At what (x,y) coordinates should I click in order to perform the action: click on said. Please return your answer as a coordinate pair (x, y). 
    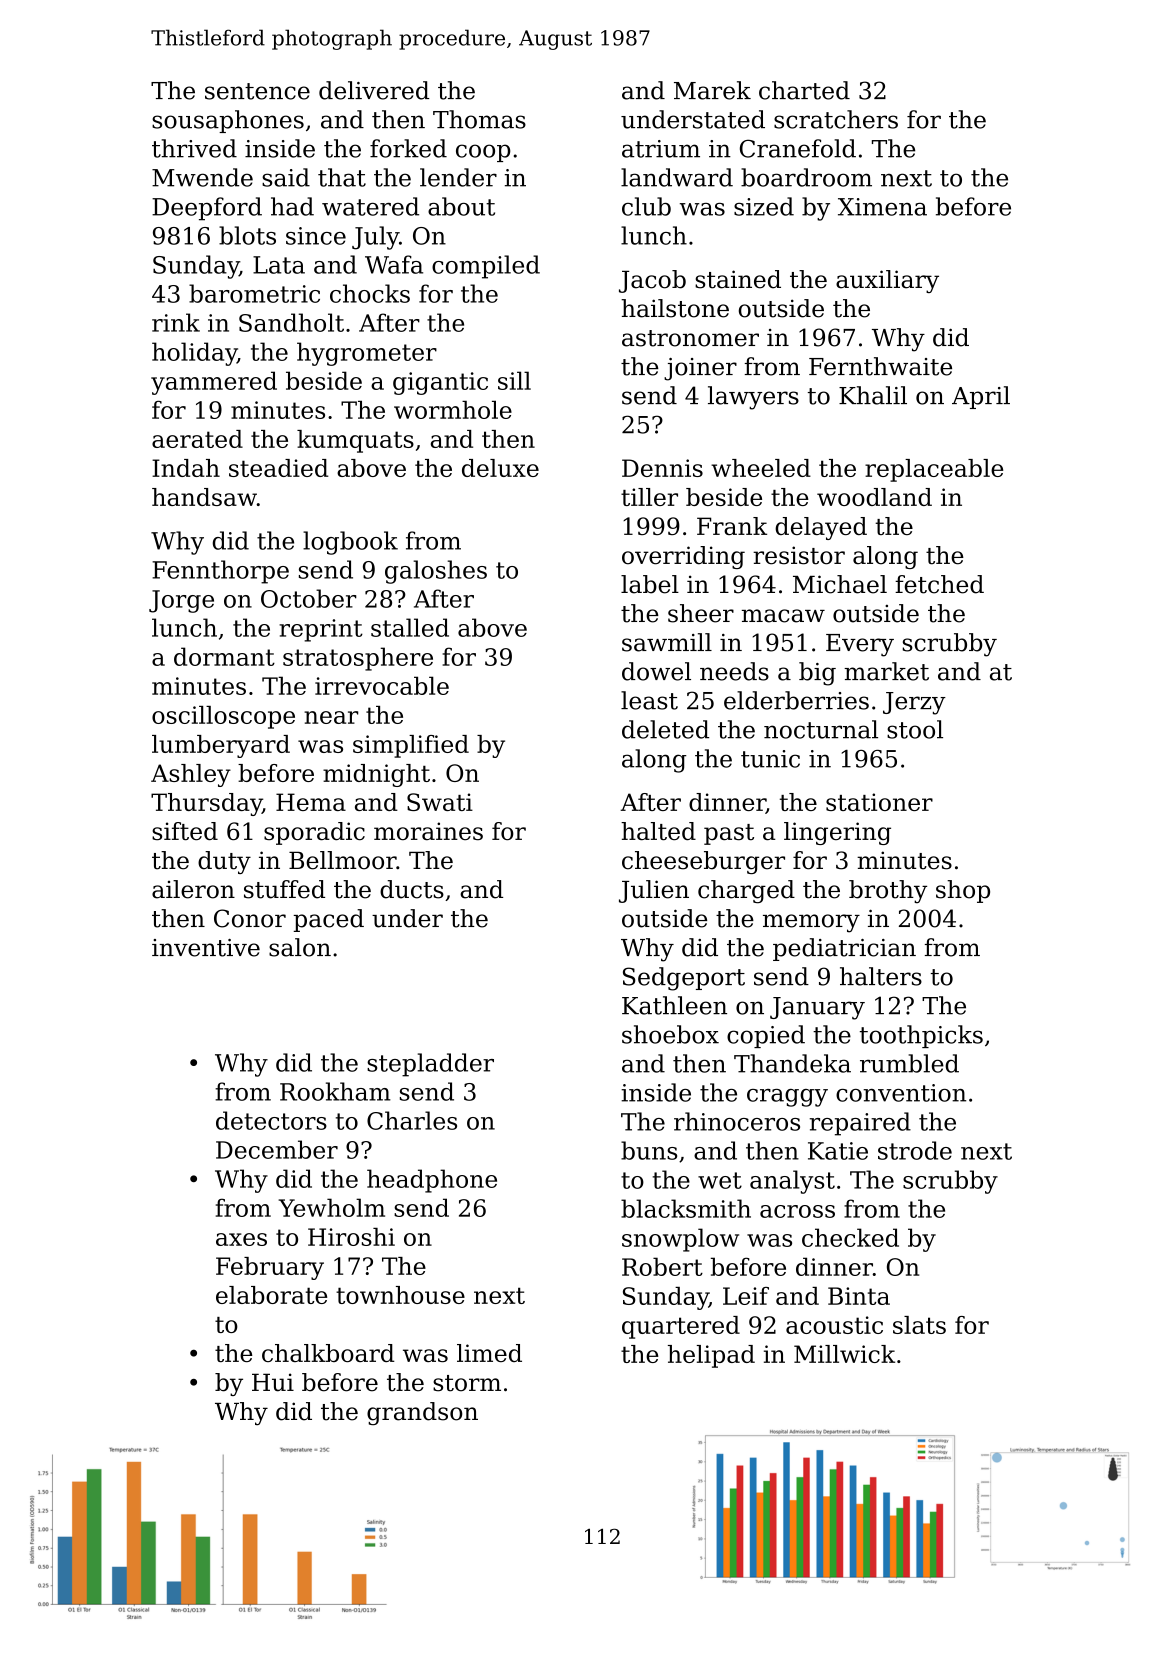
    Looking at the image, I should click on (286, 177).
